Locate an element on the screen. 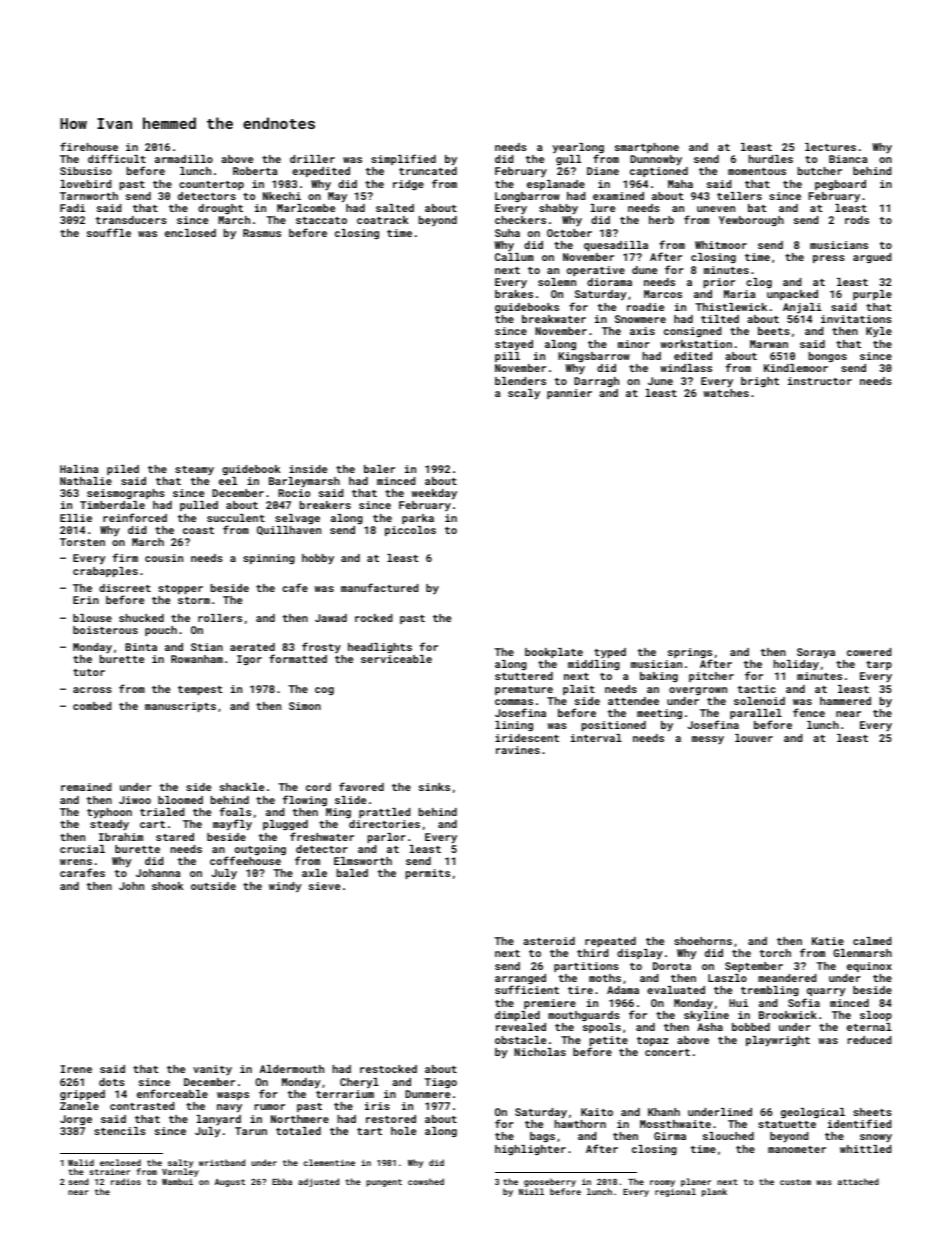 The width and height of the screenshot is (952, 1233). gull is located at coordinates (568, 160).
